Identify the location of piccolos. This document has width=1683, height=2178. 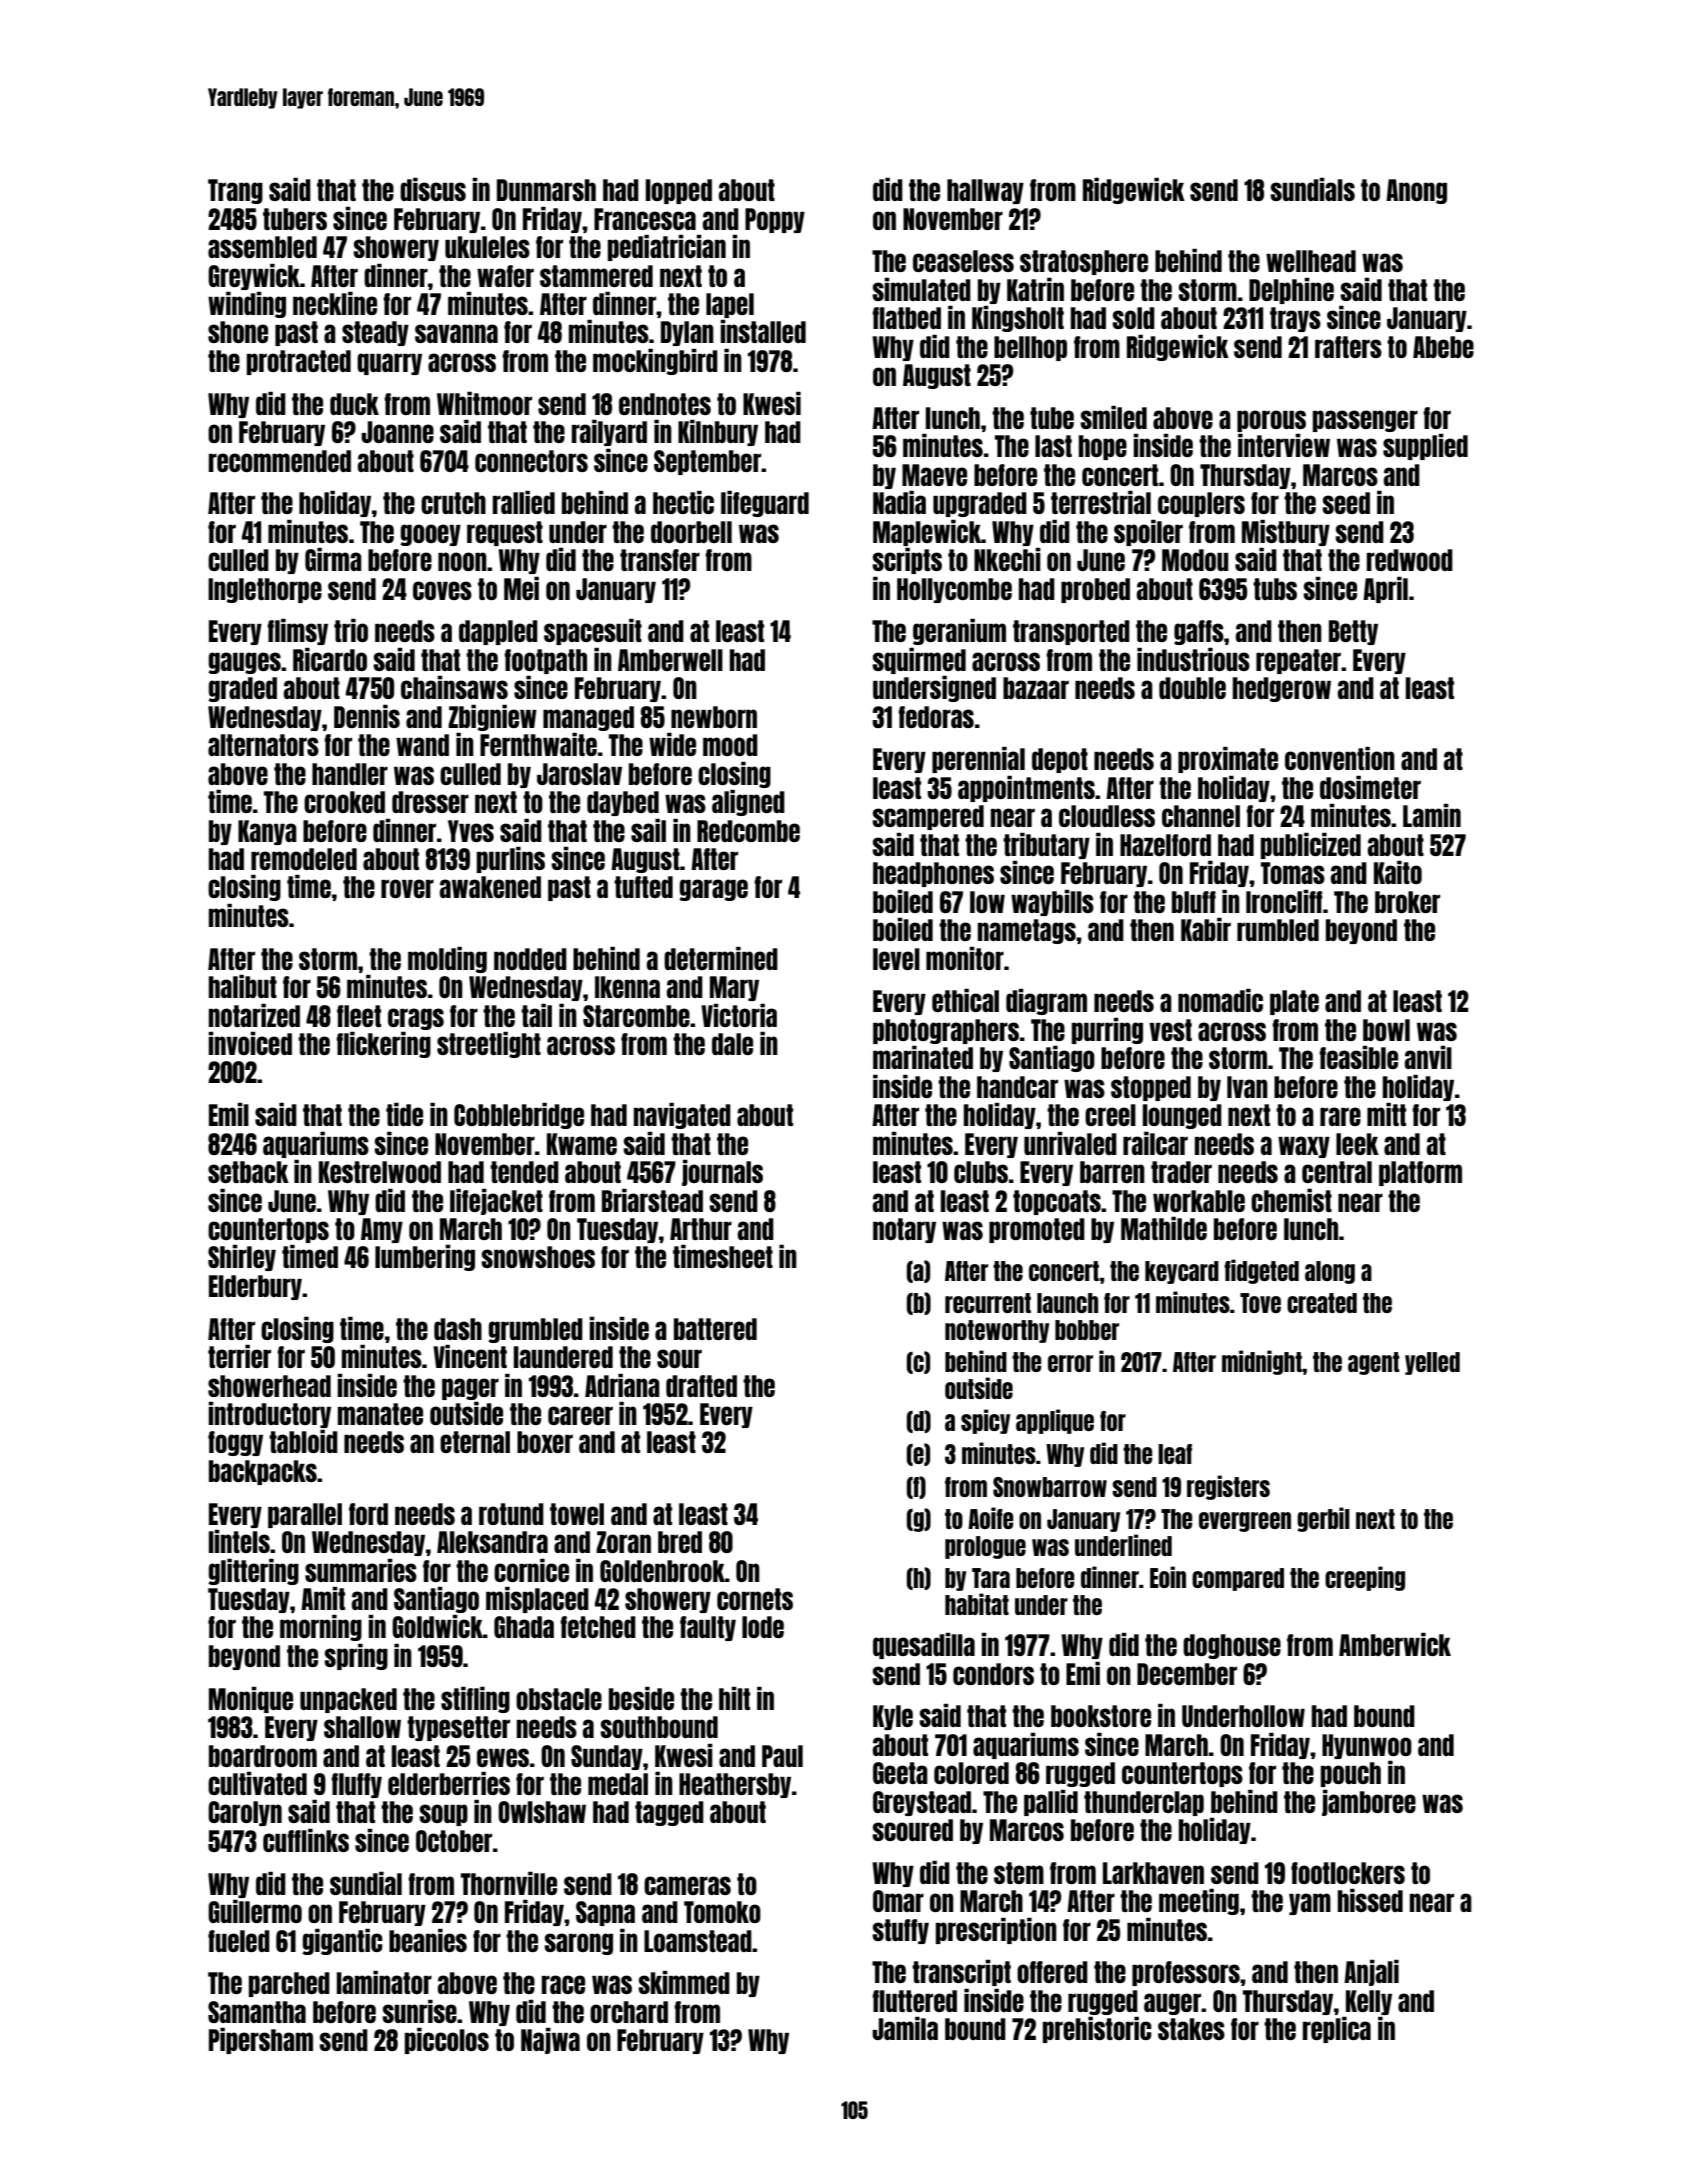
(447, 2041).
